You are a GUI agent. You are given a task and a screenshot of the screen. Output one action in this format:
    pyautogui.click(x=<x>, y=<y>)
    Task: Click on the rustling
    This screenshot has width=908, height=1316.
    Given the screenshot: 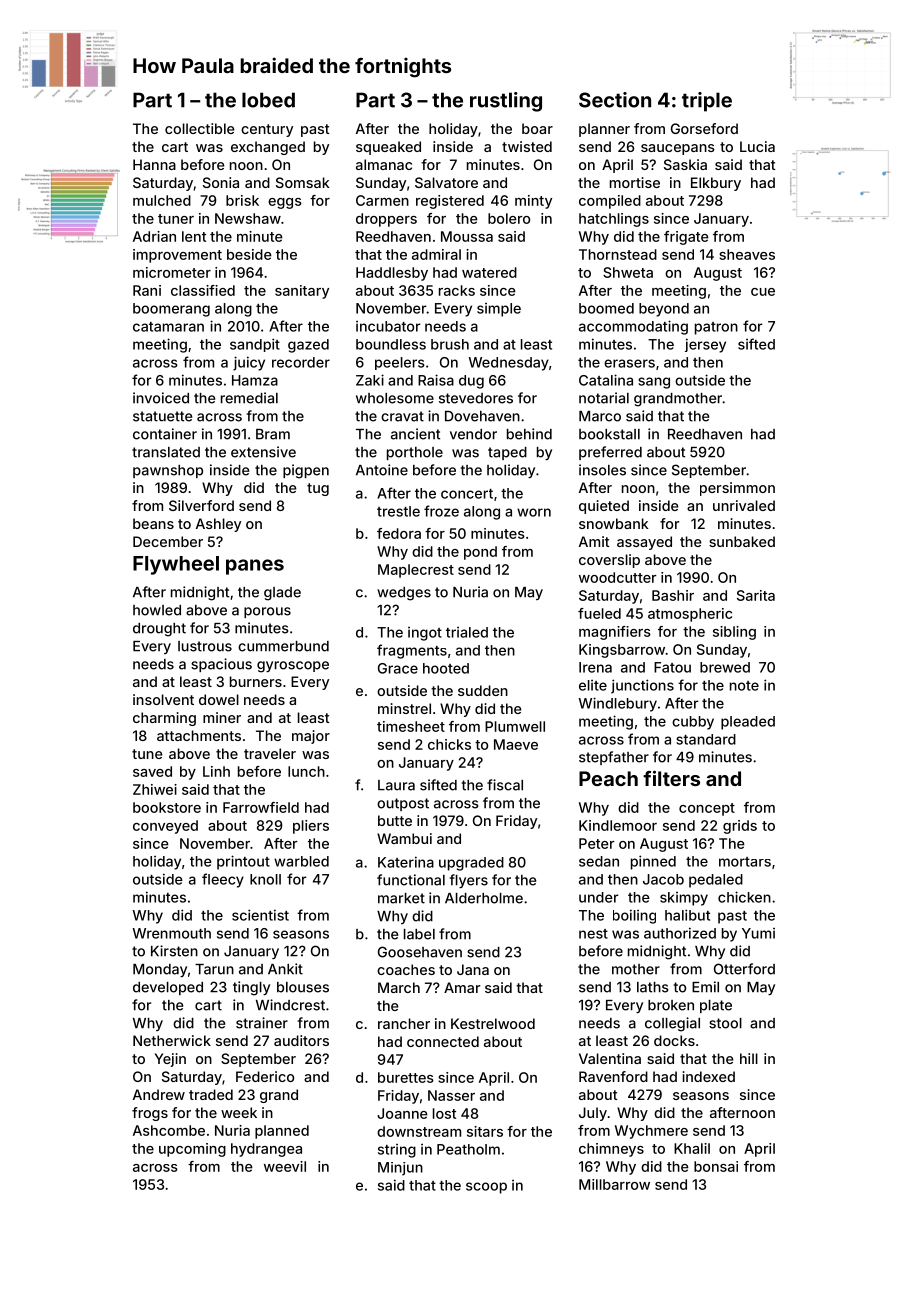 What is the action you would take?
    pyautogui.click(x=506, y=102)
